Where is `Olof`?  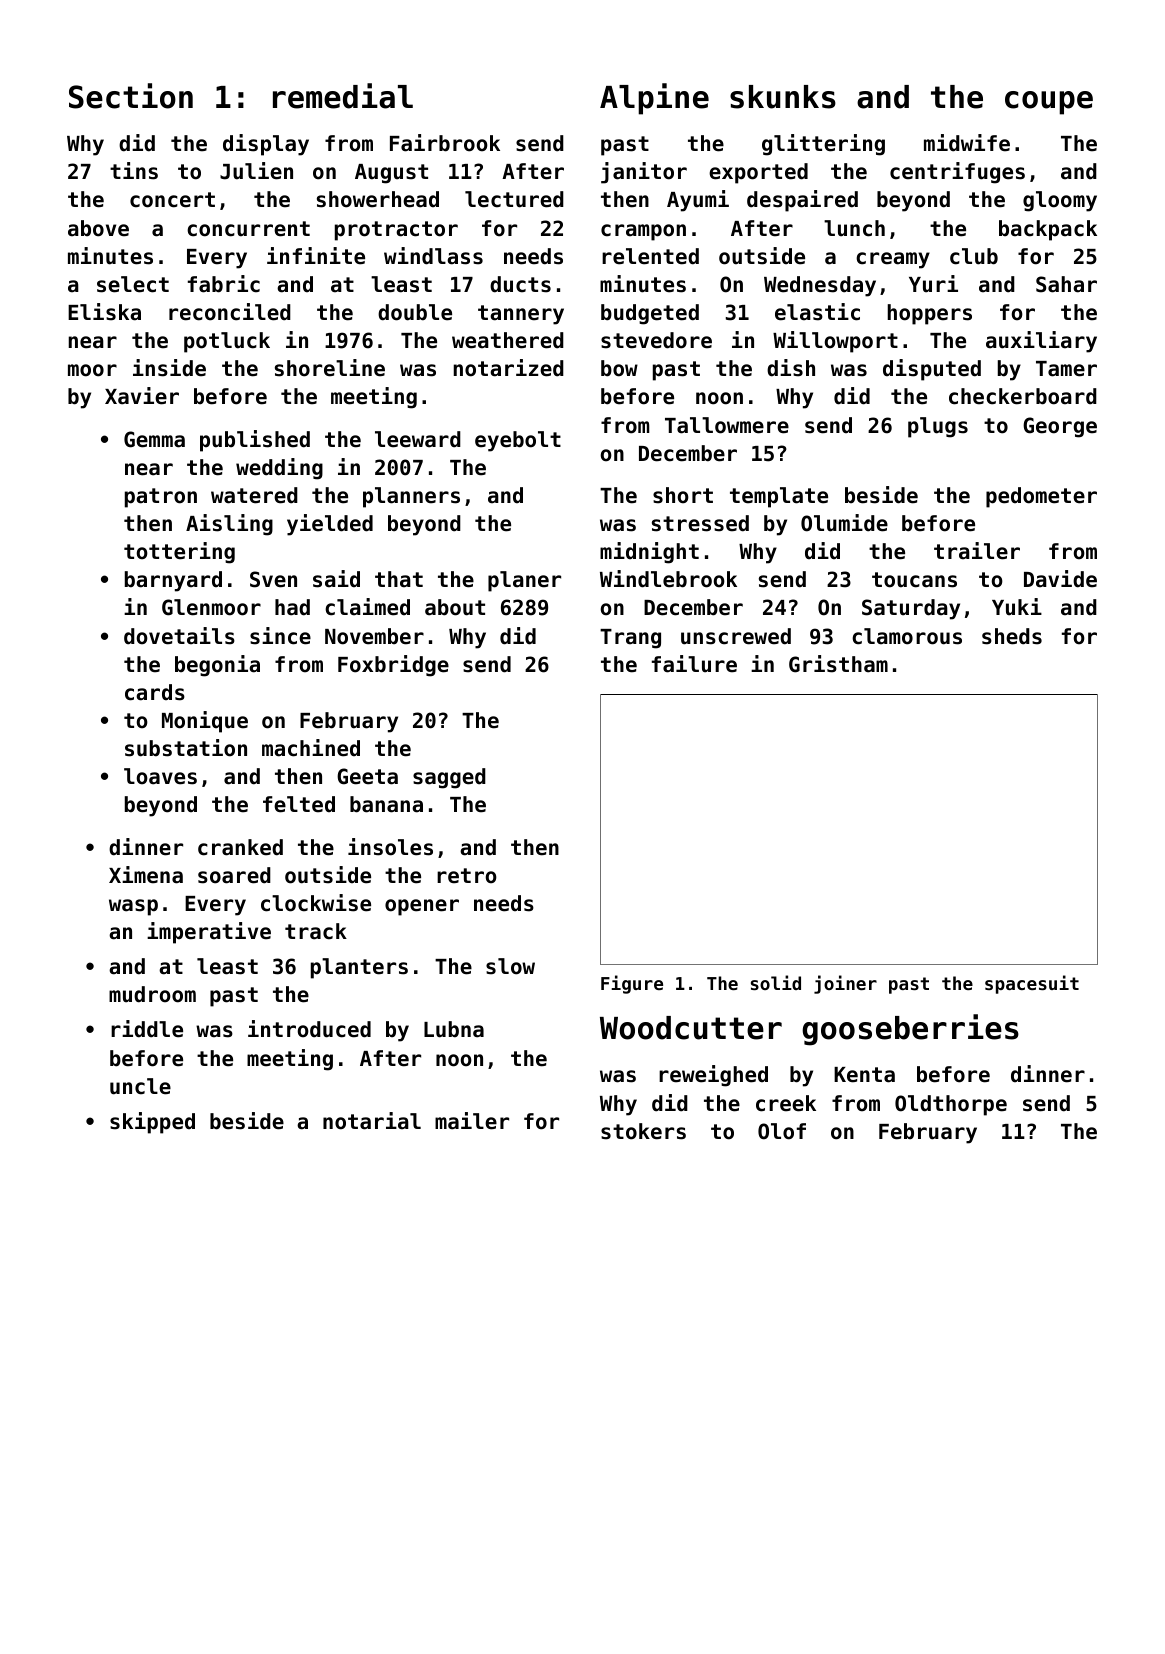 Olof is located at coordinates (782, 1131).
